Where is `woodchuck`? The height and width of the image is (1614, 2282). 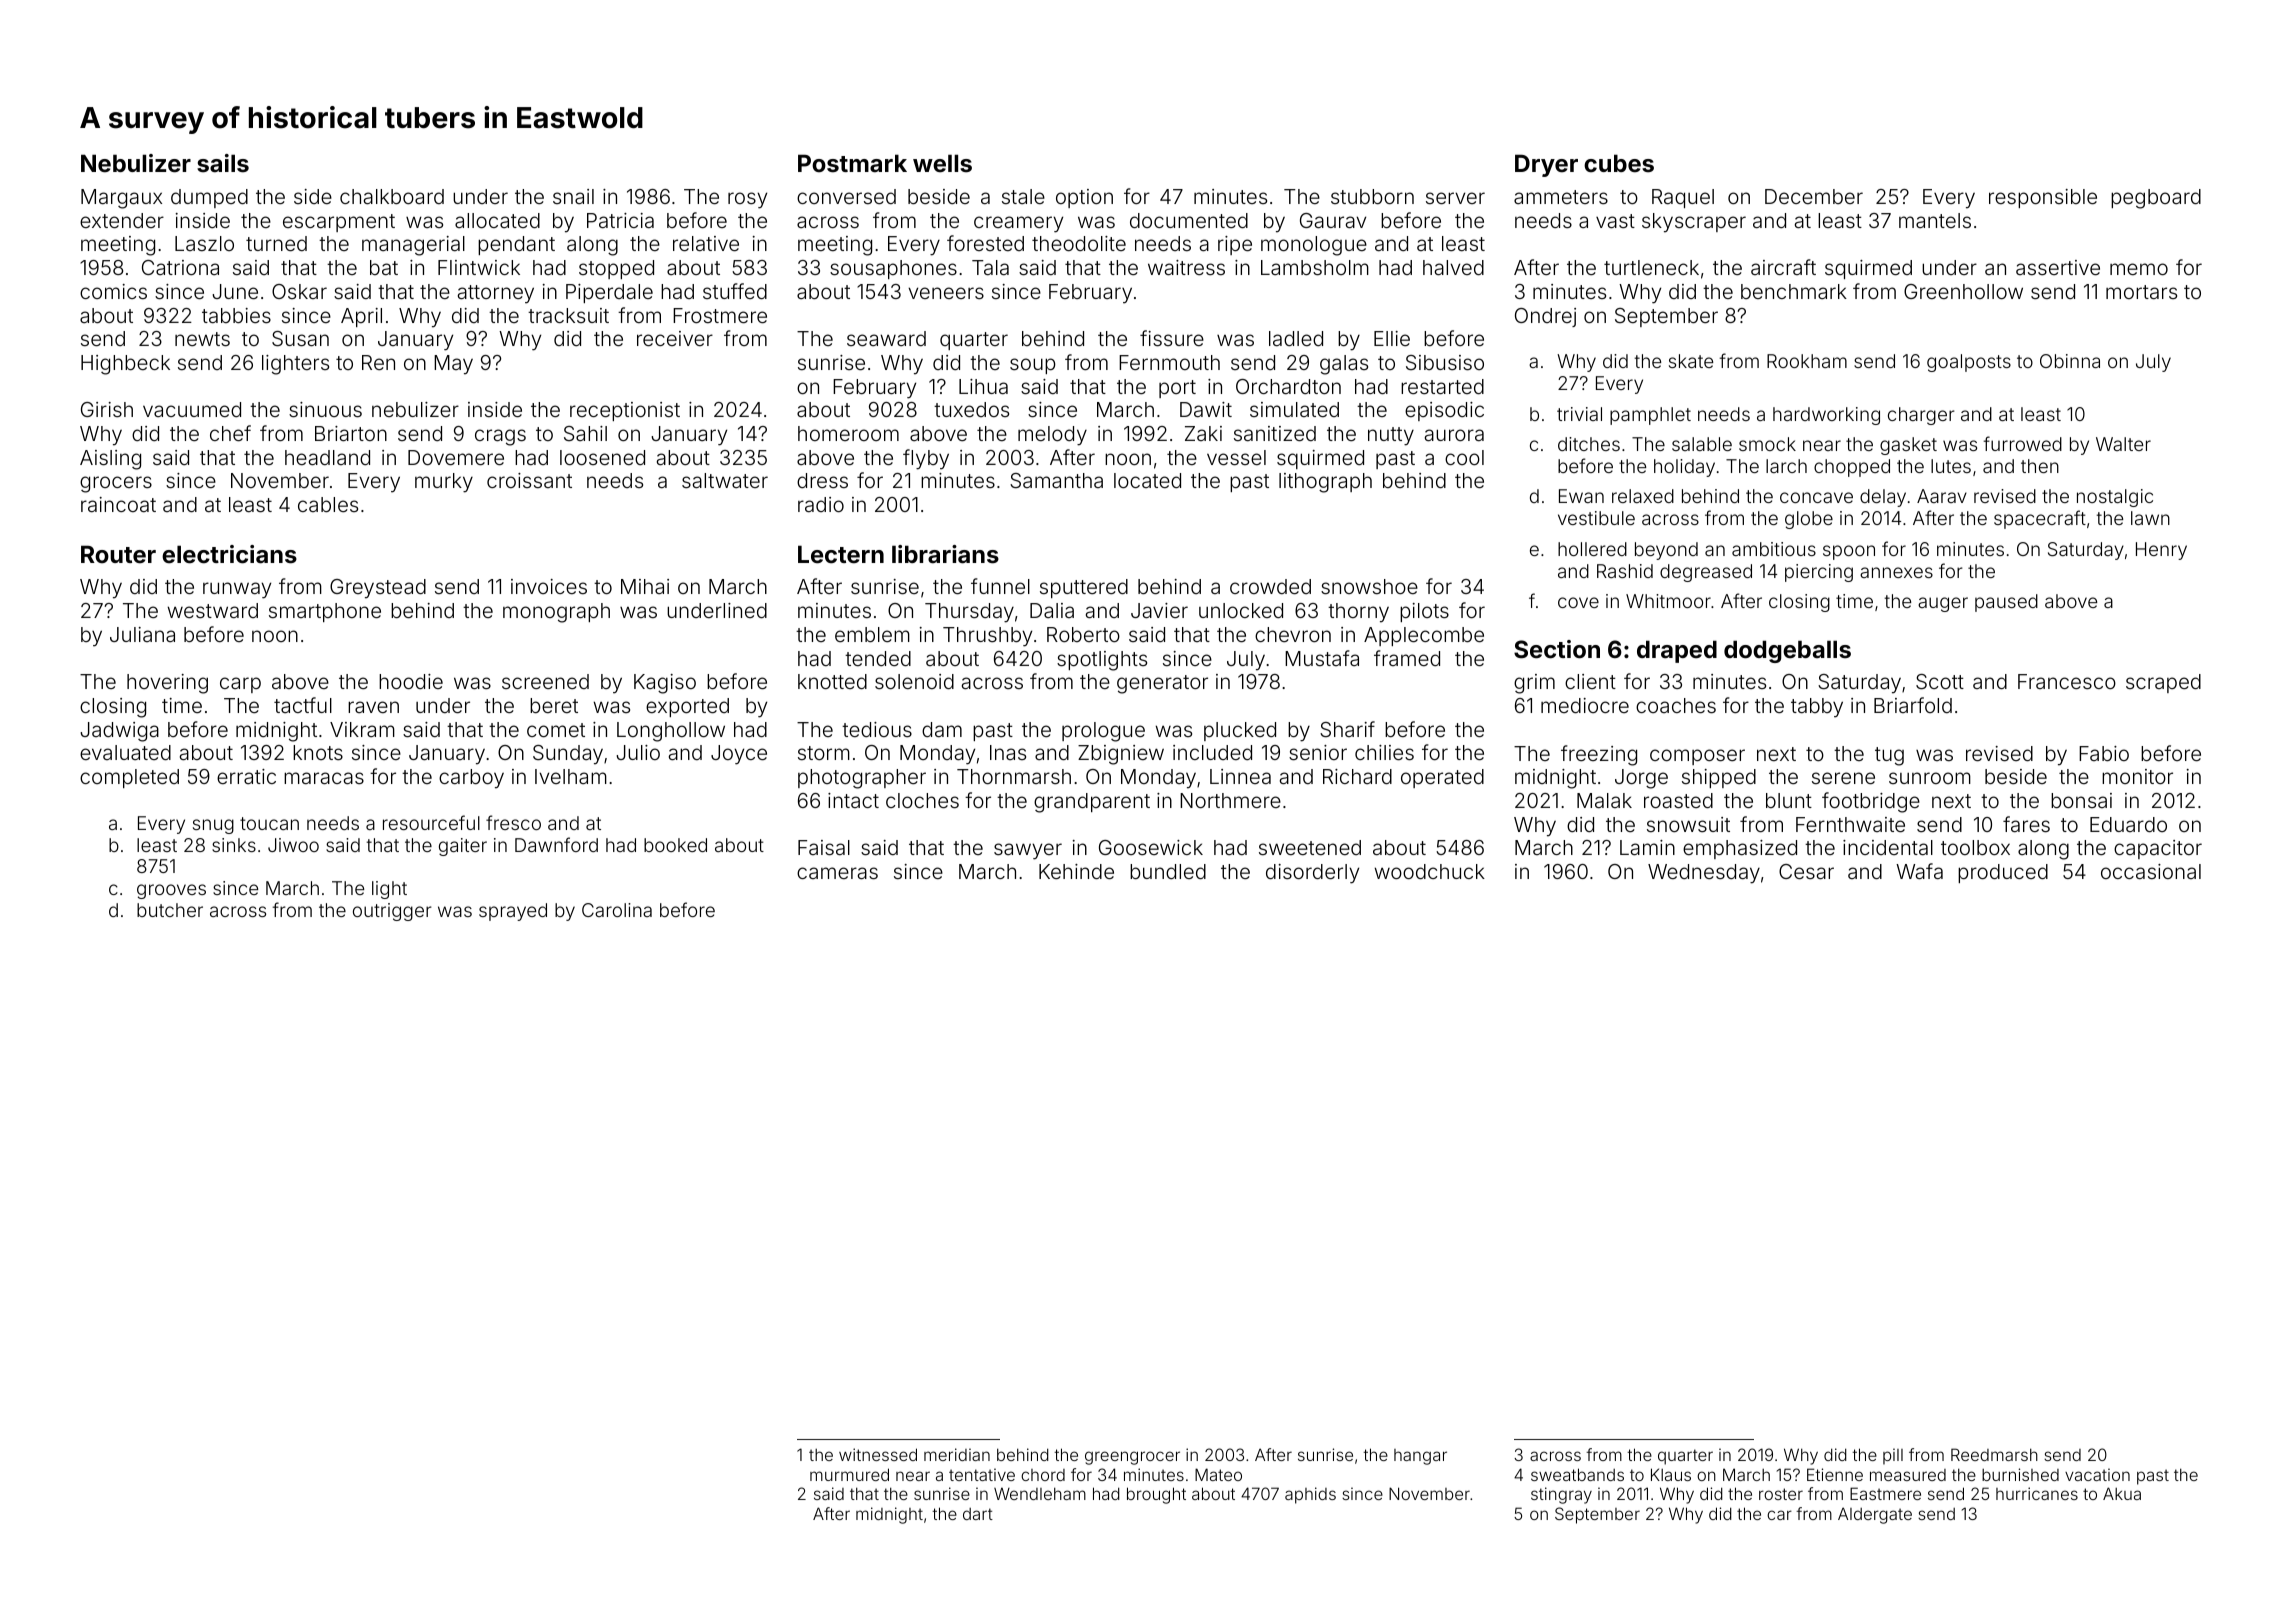 woodchuck is located at coordinates (1429, 871).
